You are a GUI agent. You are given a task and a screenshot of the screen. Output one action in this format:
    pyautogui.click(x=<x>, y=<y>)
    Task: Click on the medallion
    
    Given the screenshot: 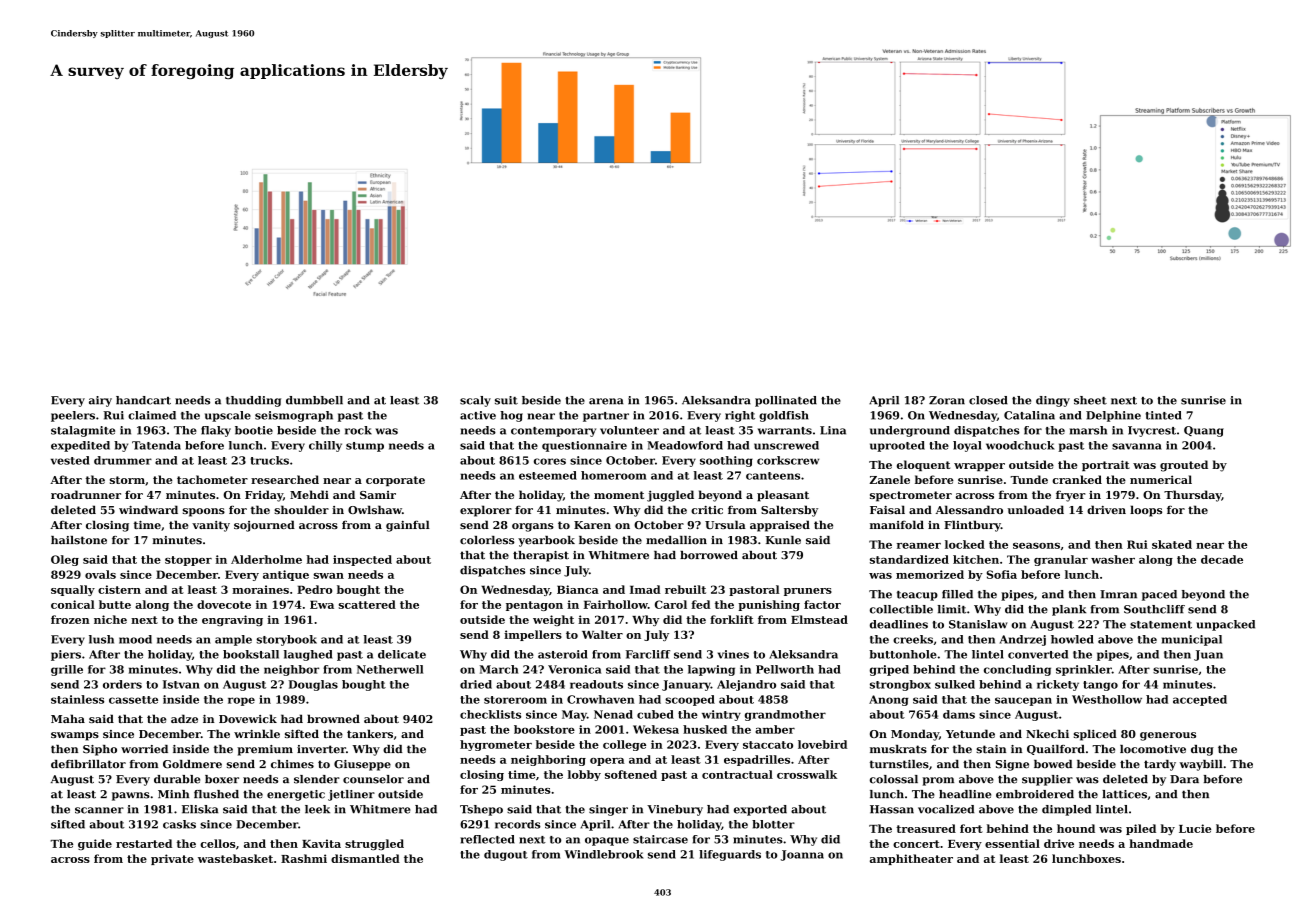 What is the action you would take?
    pyautogui.click(x=676, y=540)
